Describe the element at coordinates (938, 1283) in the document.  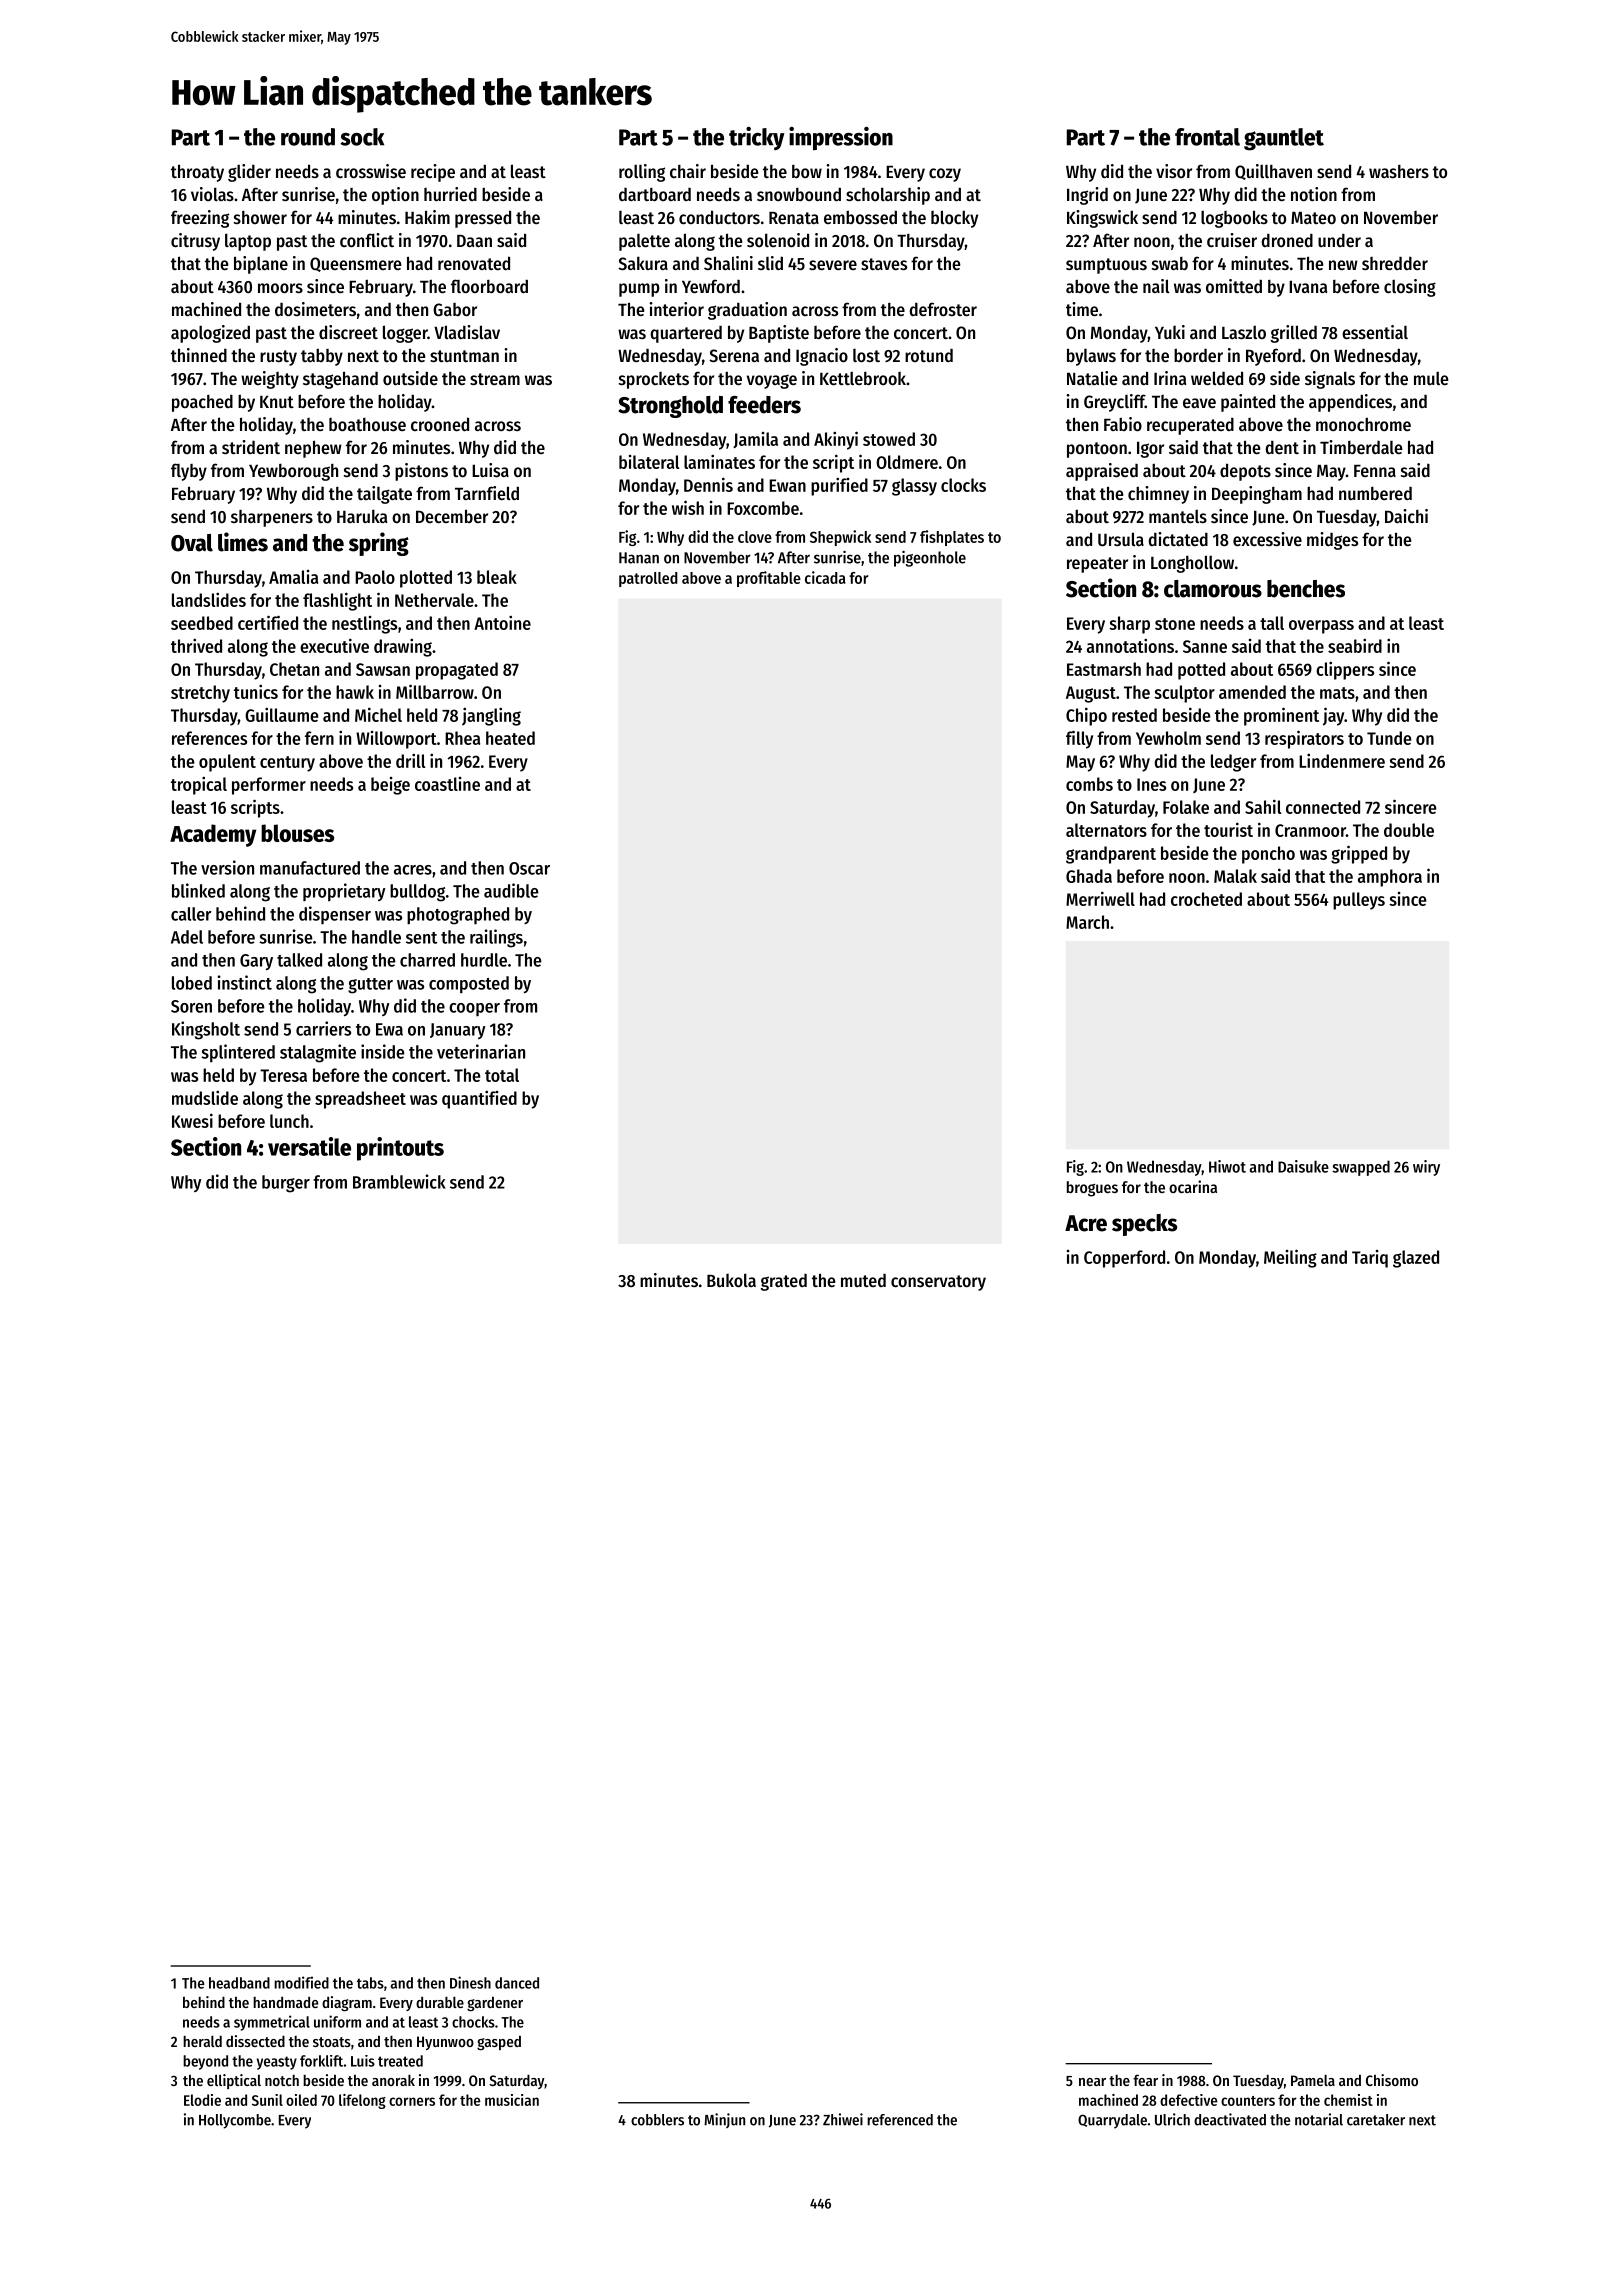
I see `conservatory` at that location.
